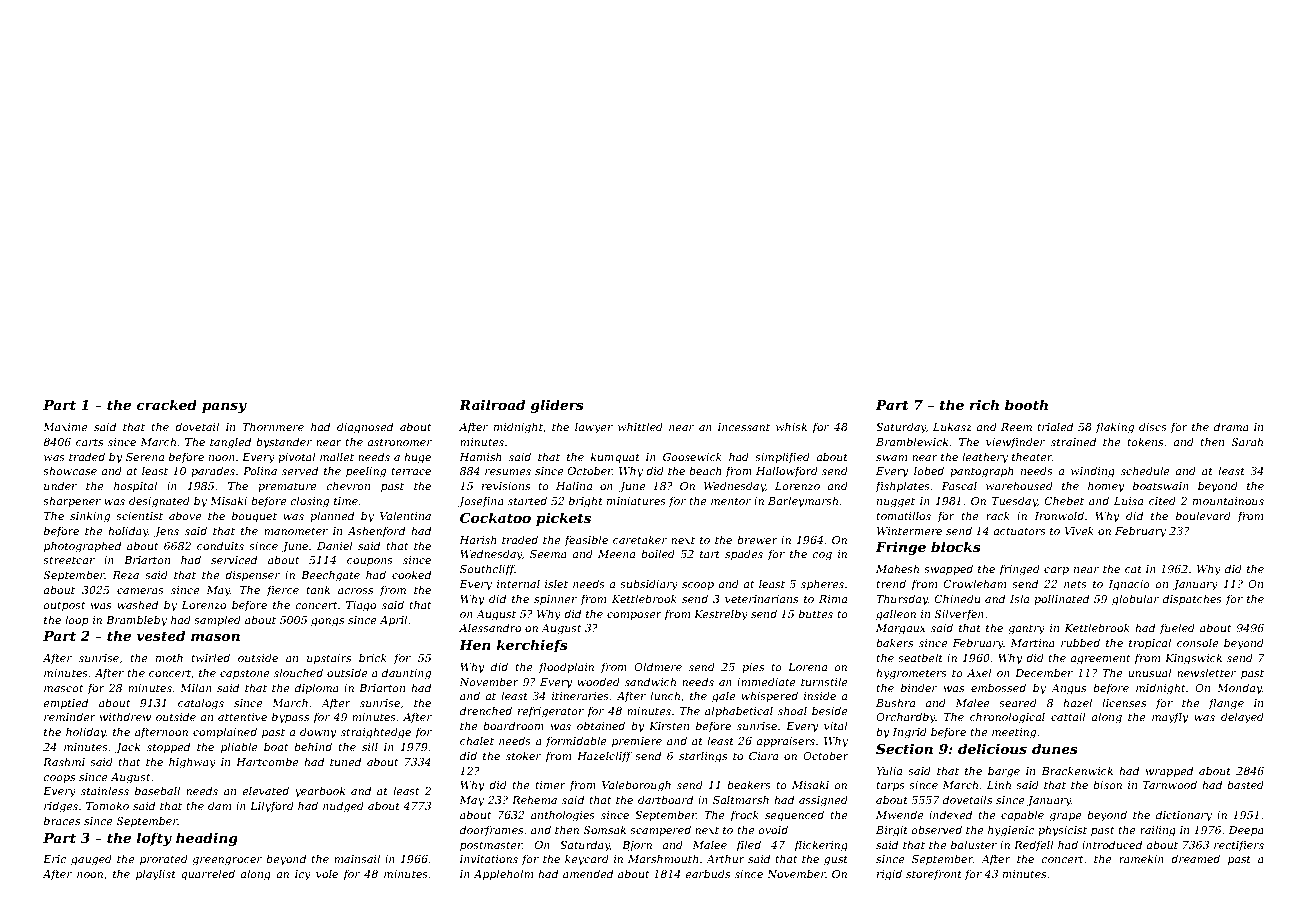 The height and width of the screenshot is (924, 1308). What do you see at coordinates (65, 427) in the screenshot?
I see `Maxime` at bounding box center [65, 427].
